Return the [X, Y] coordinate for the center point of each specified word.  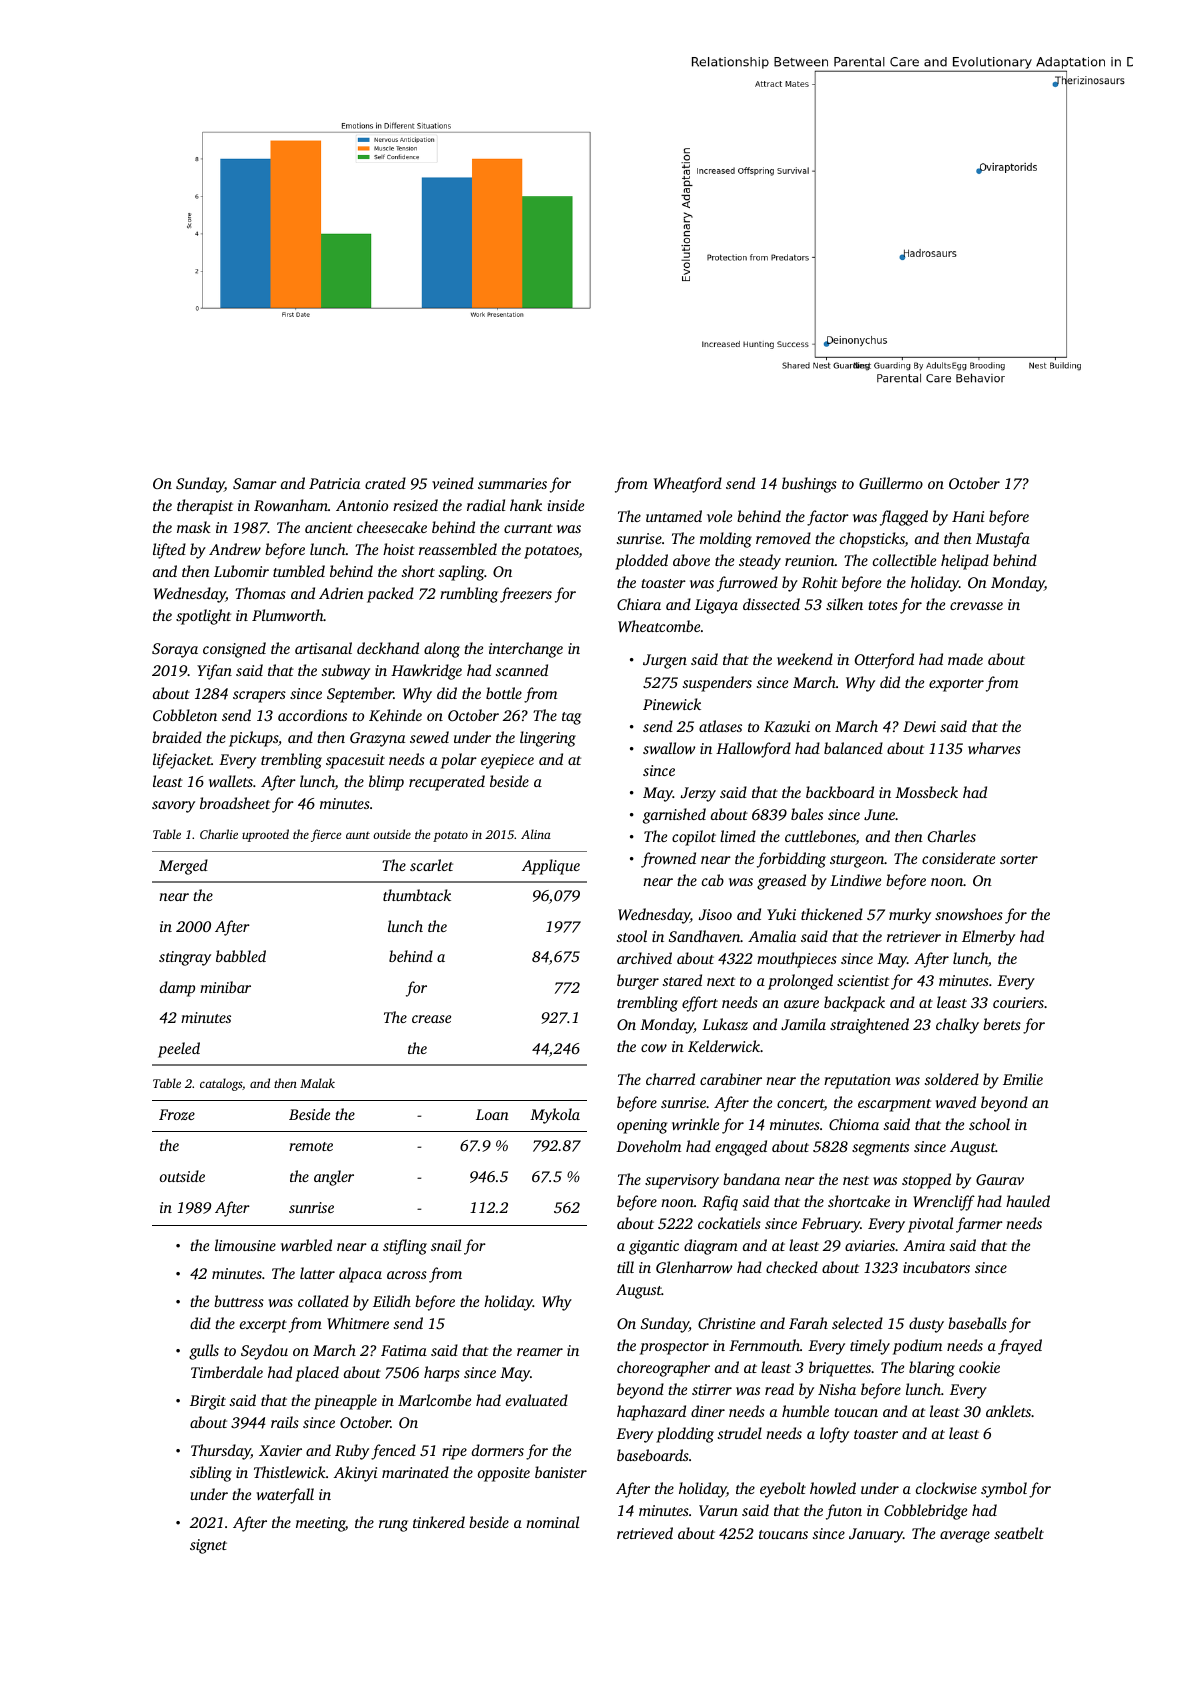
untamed [674, 516]
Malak [317, 1083]
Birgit [208, 1402]
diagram [711, 1247]
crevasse [976, 606]
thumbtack [417, 895]
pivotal [930, 1225]
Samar [255, 483]
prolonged [800, 982]
